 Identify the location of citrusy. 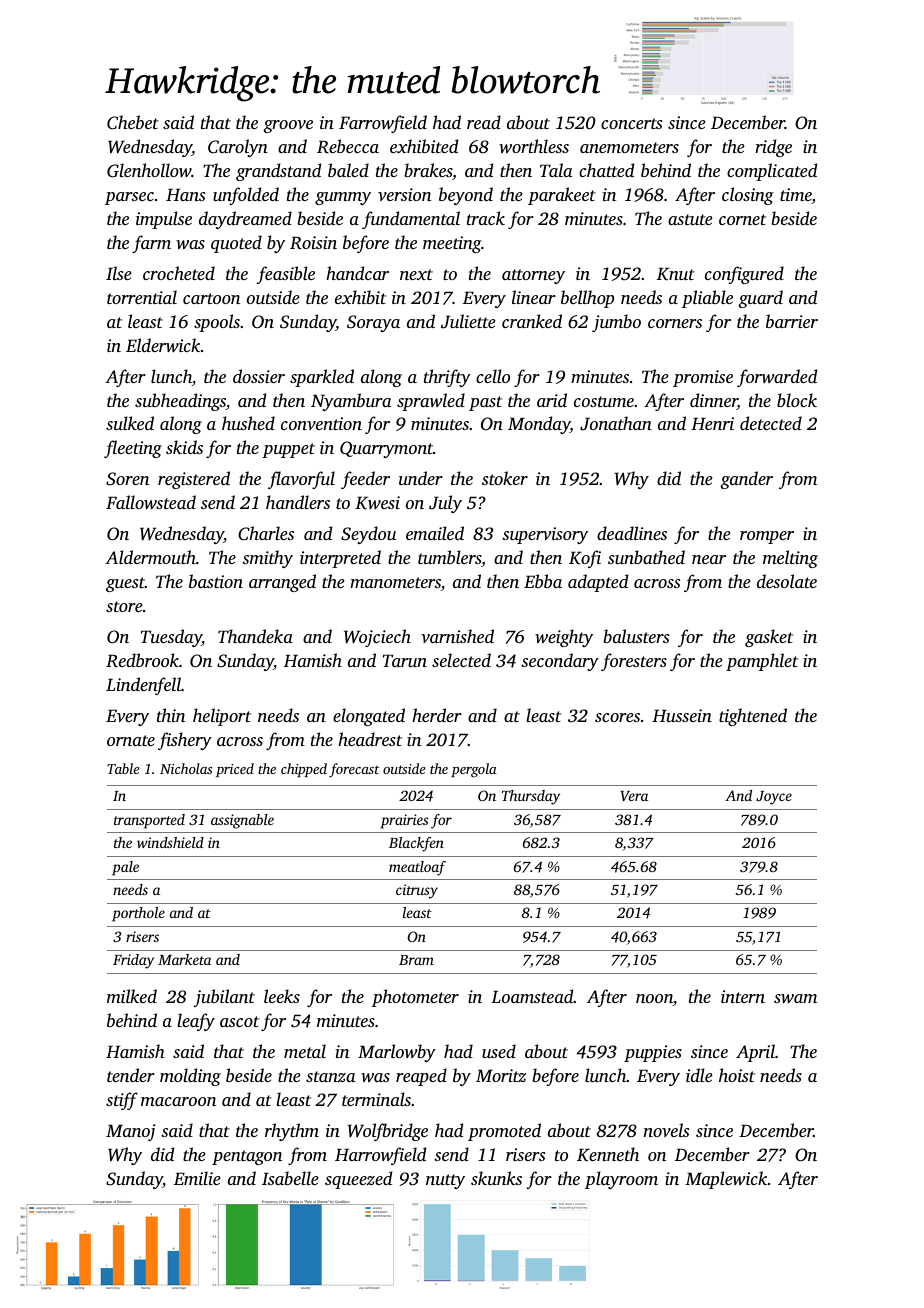
(417, 891).
